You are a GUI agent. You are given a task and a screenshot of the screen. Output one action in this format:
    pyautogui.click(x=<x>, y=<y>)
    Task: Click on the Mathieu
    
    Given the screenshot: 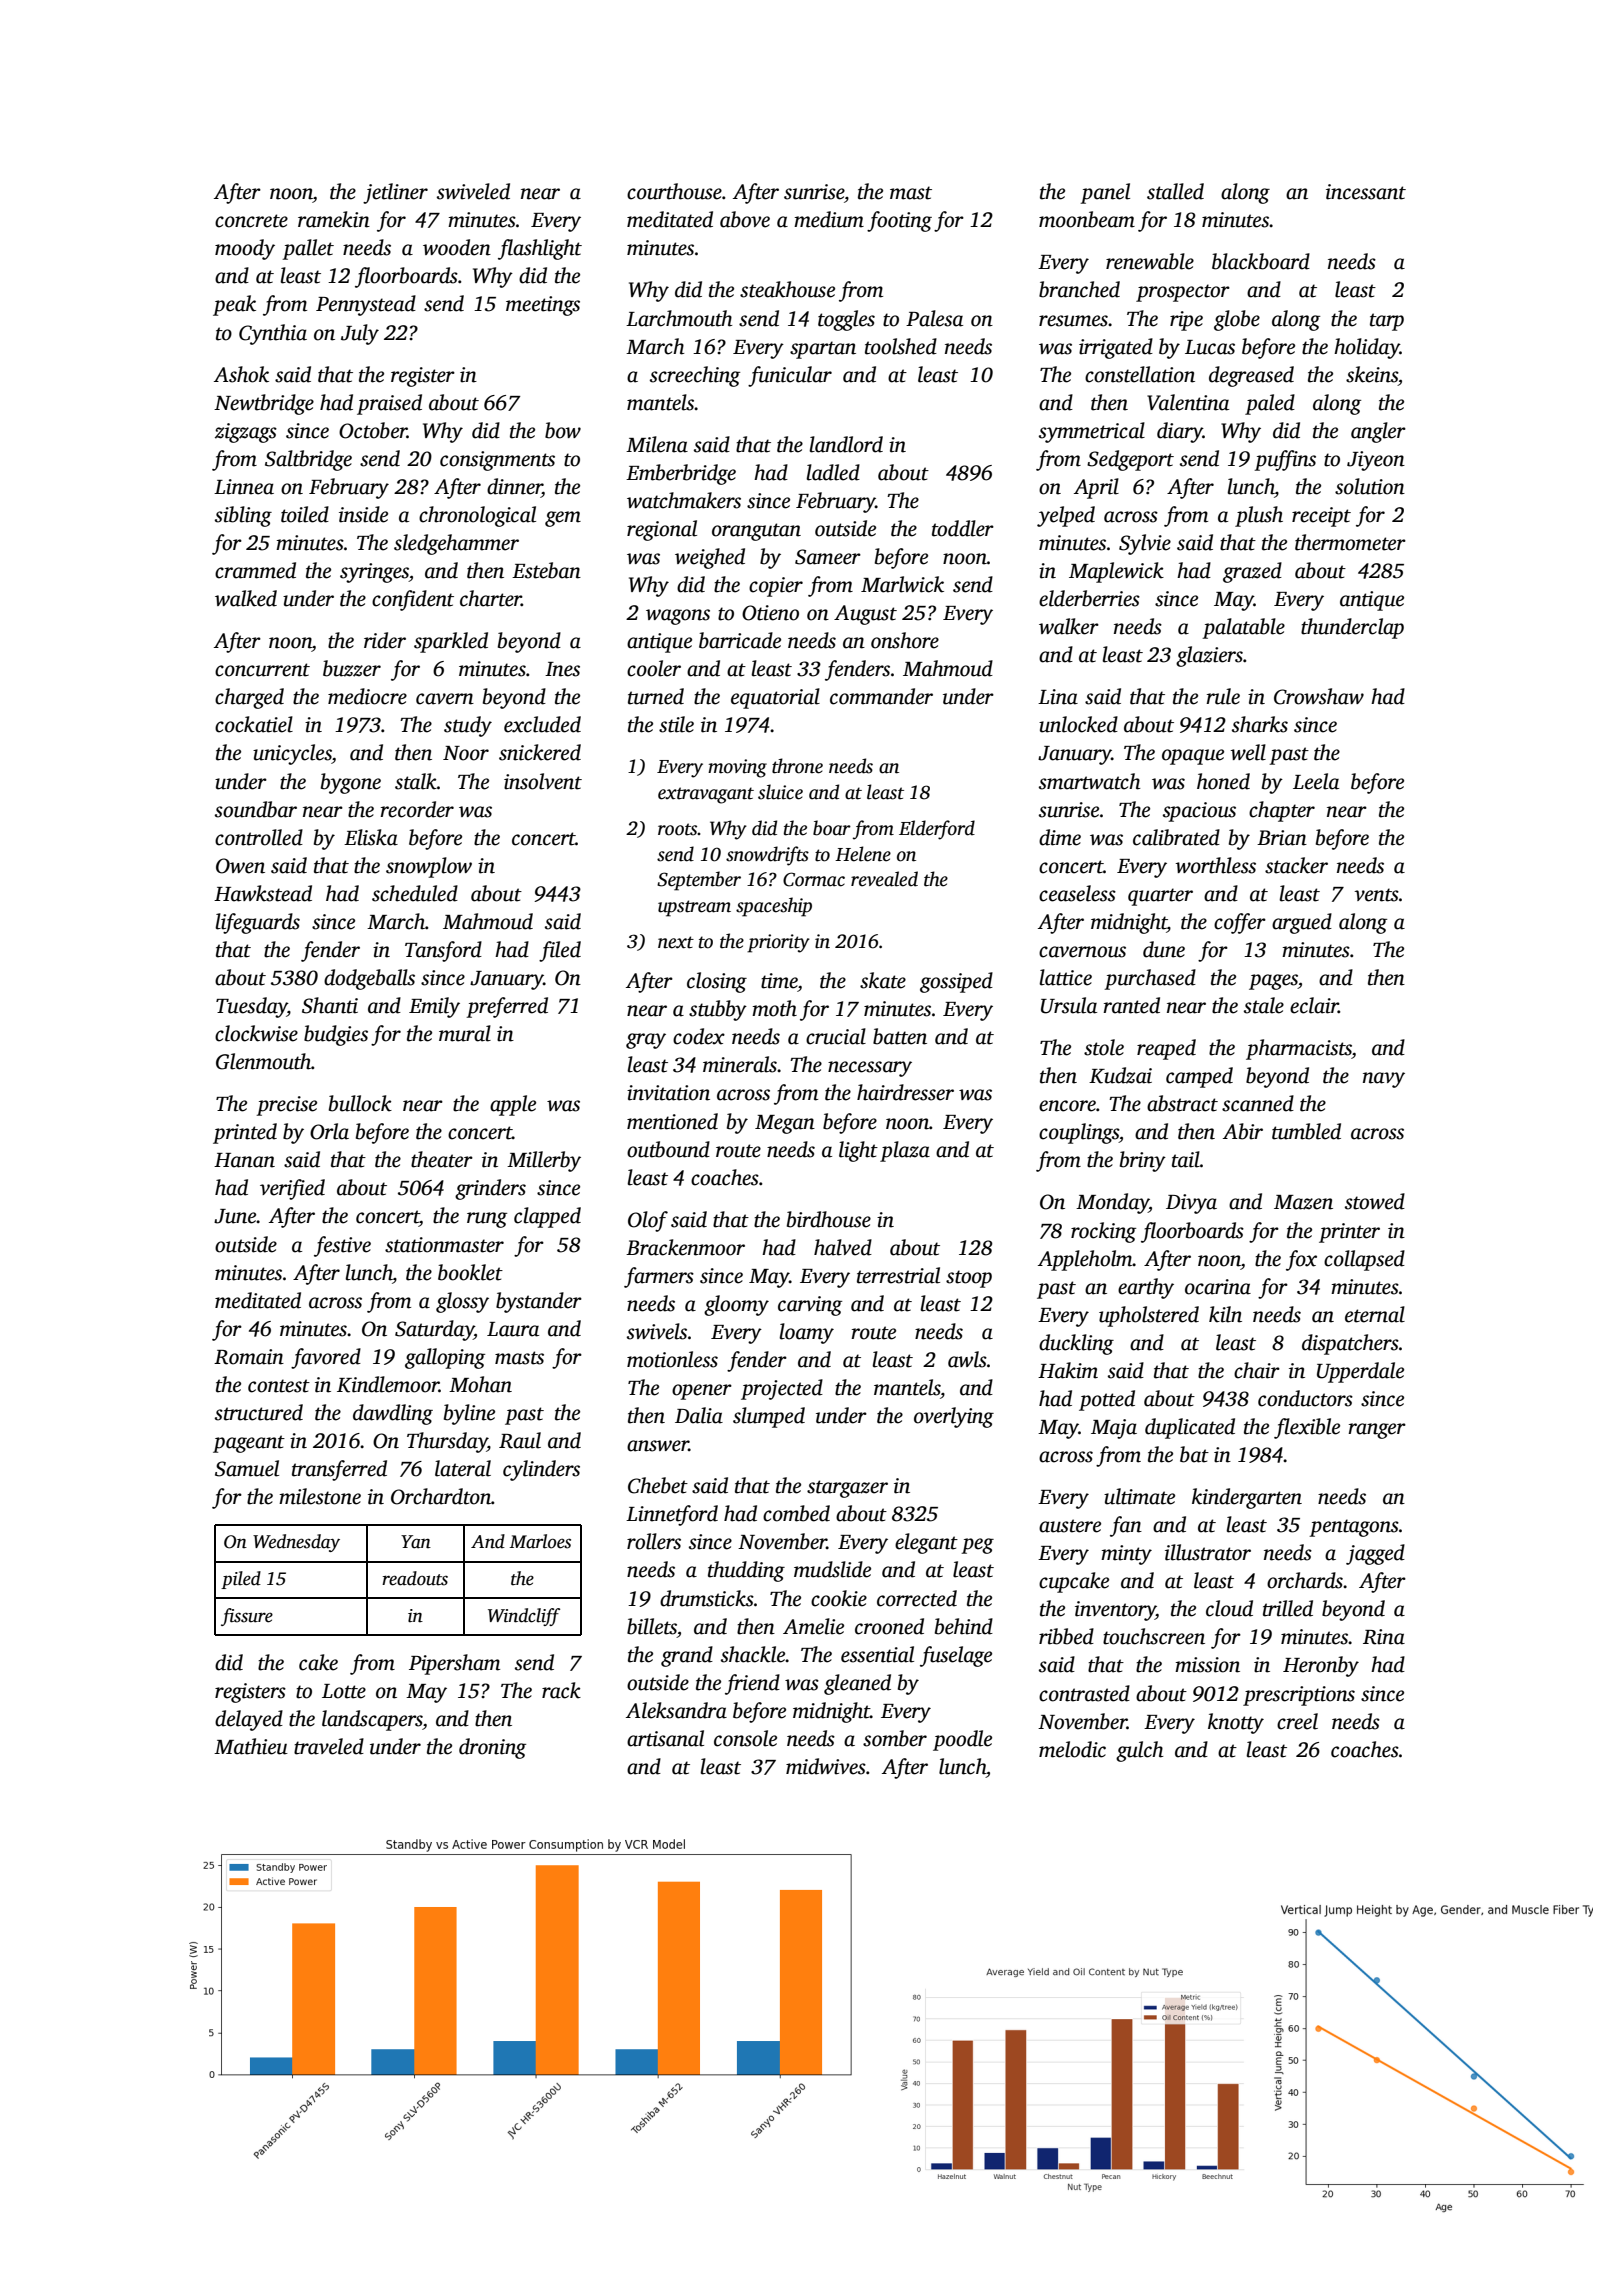 What is the action you would take?
    pyautogui.click(x=251, y=1746)
